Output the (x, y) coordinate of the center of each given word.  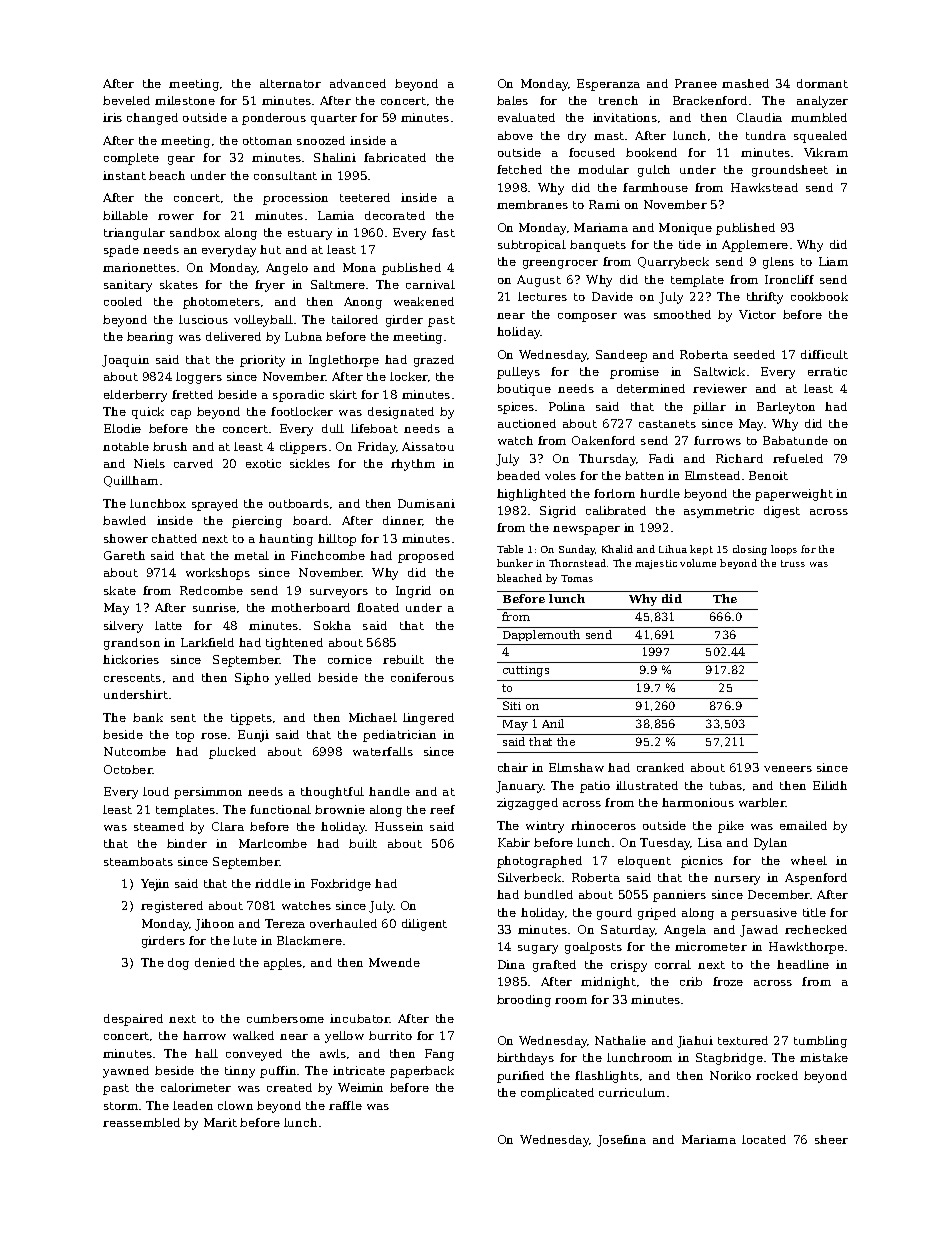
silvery (123, 627)
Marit (220, 1122)
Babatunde (795, 440)
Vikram (826, 152)
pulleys (518, 373)
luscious (203, 319)
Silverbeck (529, 877)
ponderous (274, 119)
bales (512, 100)
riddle (273, 883)
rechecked (816, 929)
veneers (788, 769)
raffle (345, 1105)
